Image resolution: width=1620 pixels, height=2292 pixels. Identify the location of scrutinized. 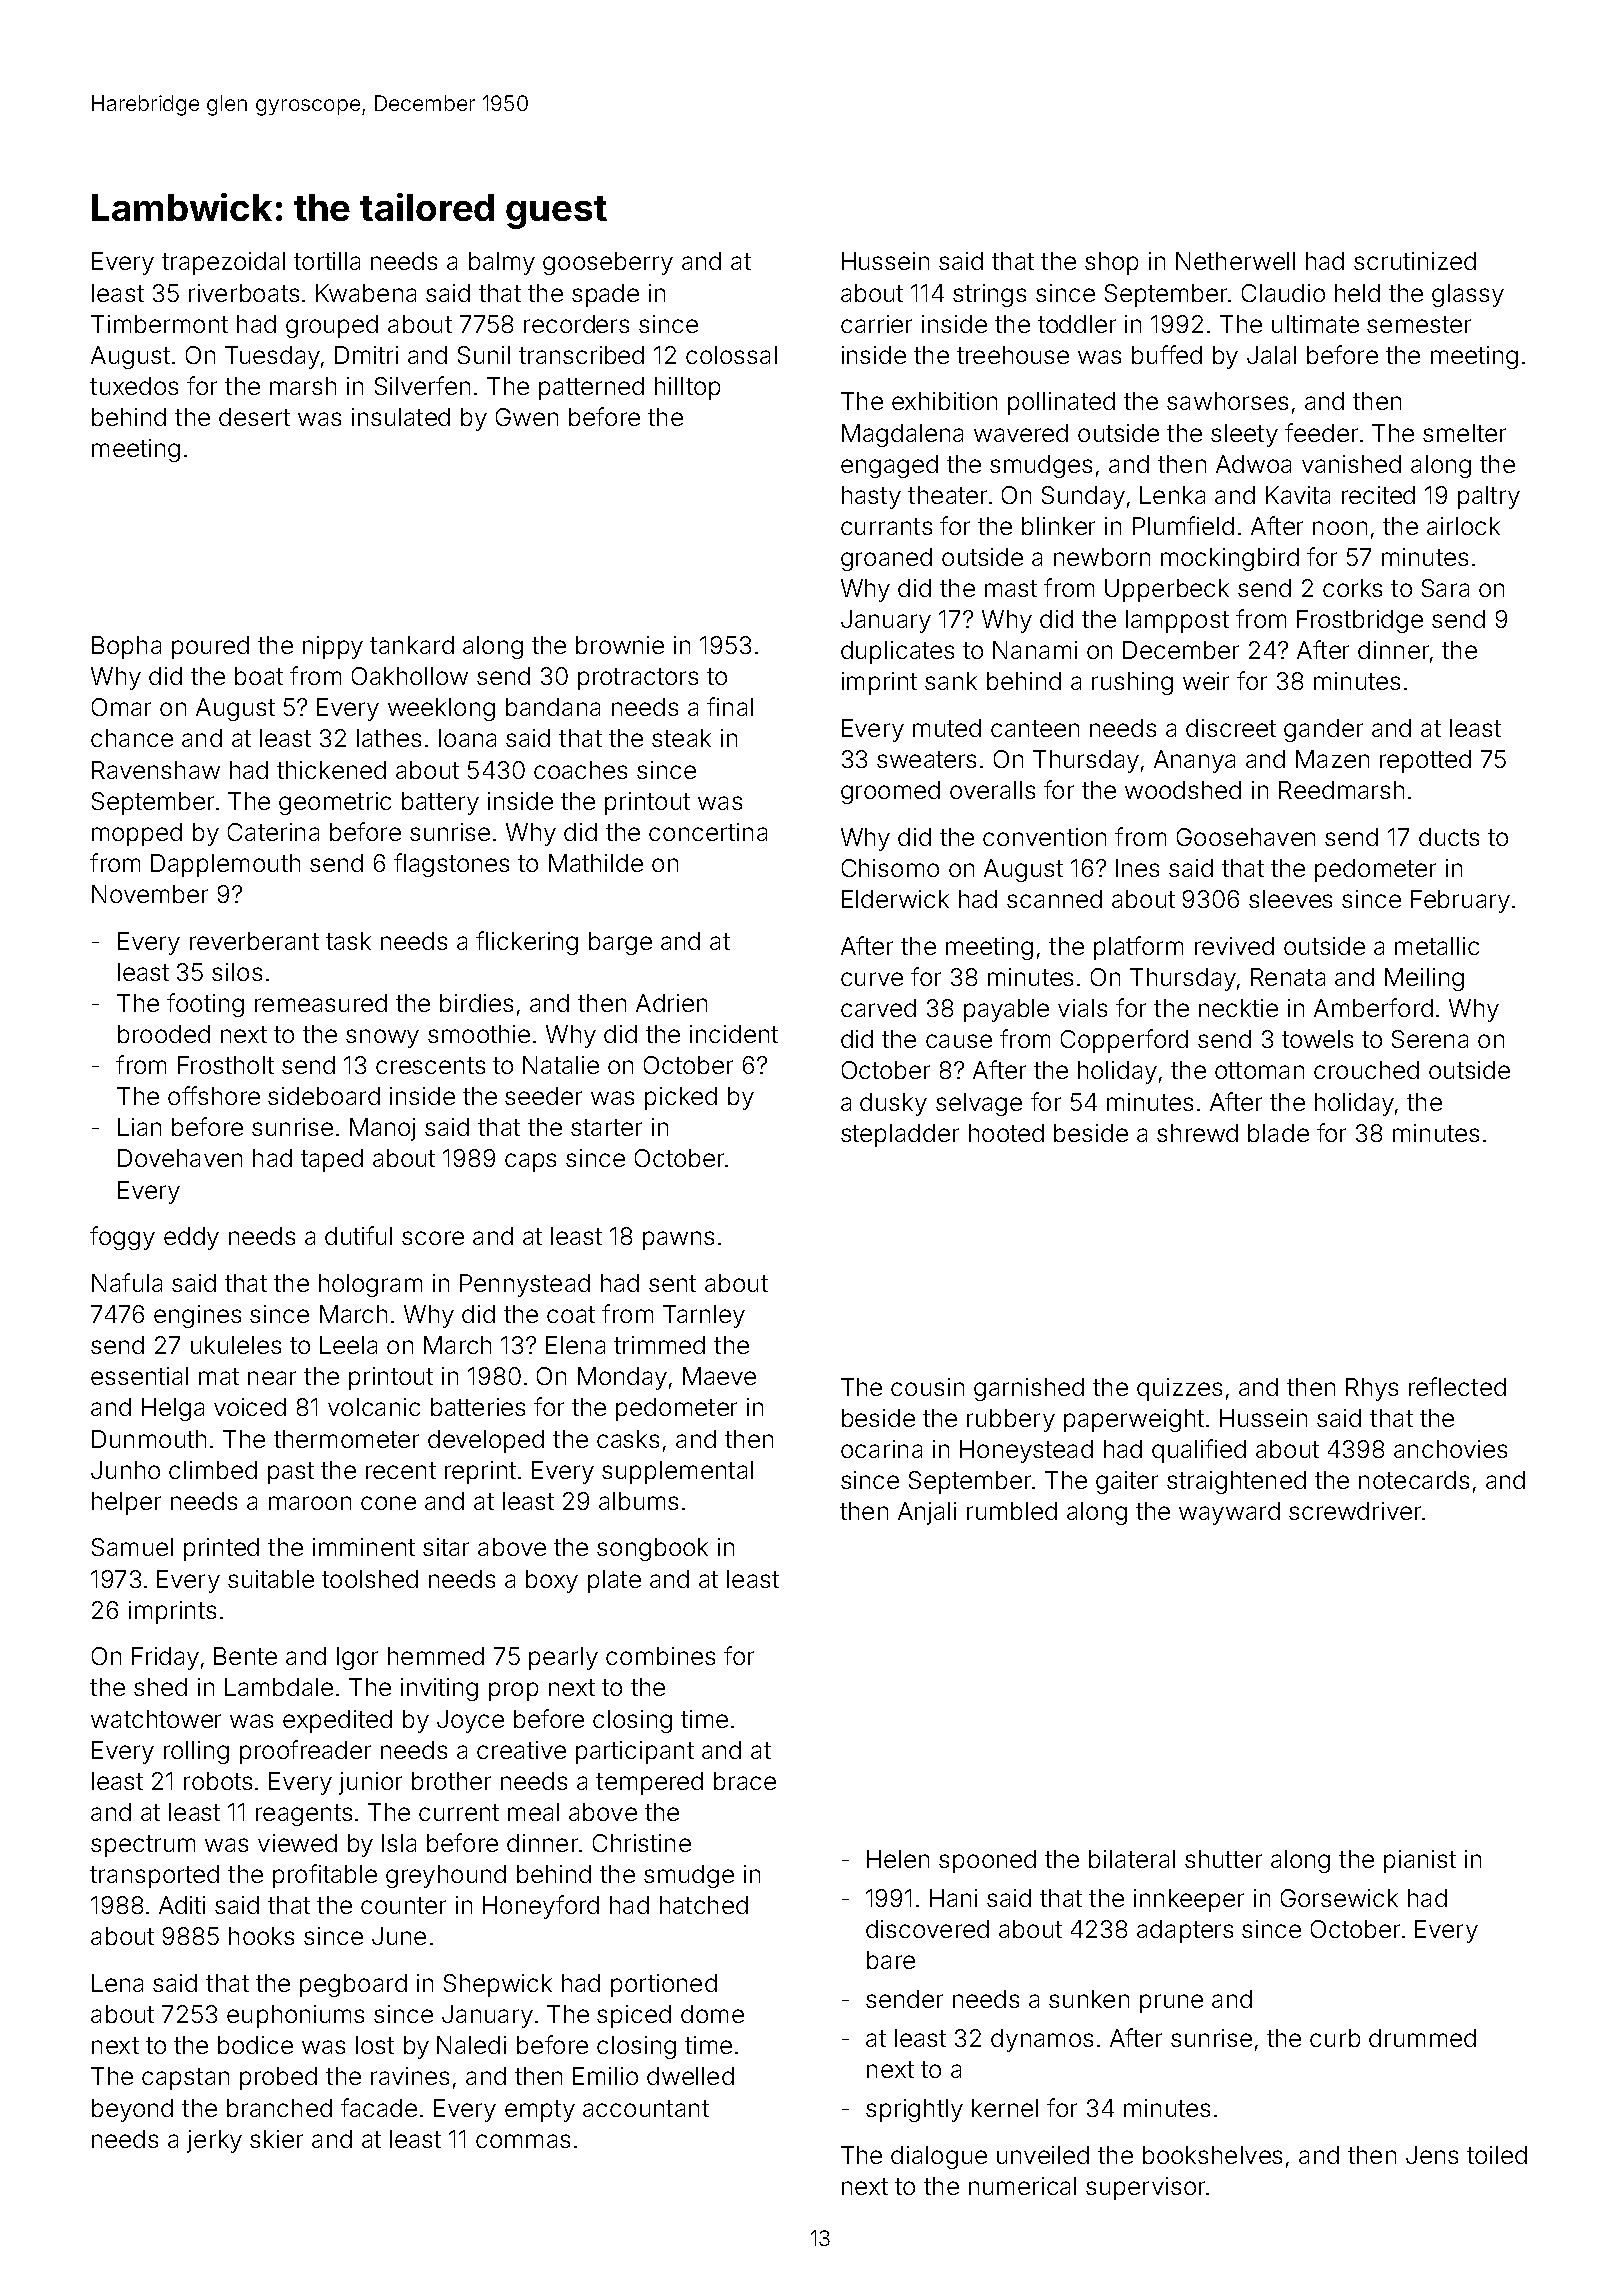
(1415, 261).
